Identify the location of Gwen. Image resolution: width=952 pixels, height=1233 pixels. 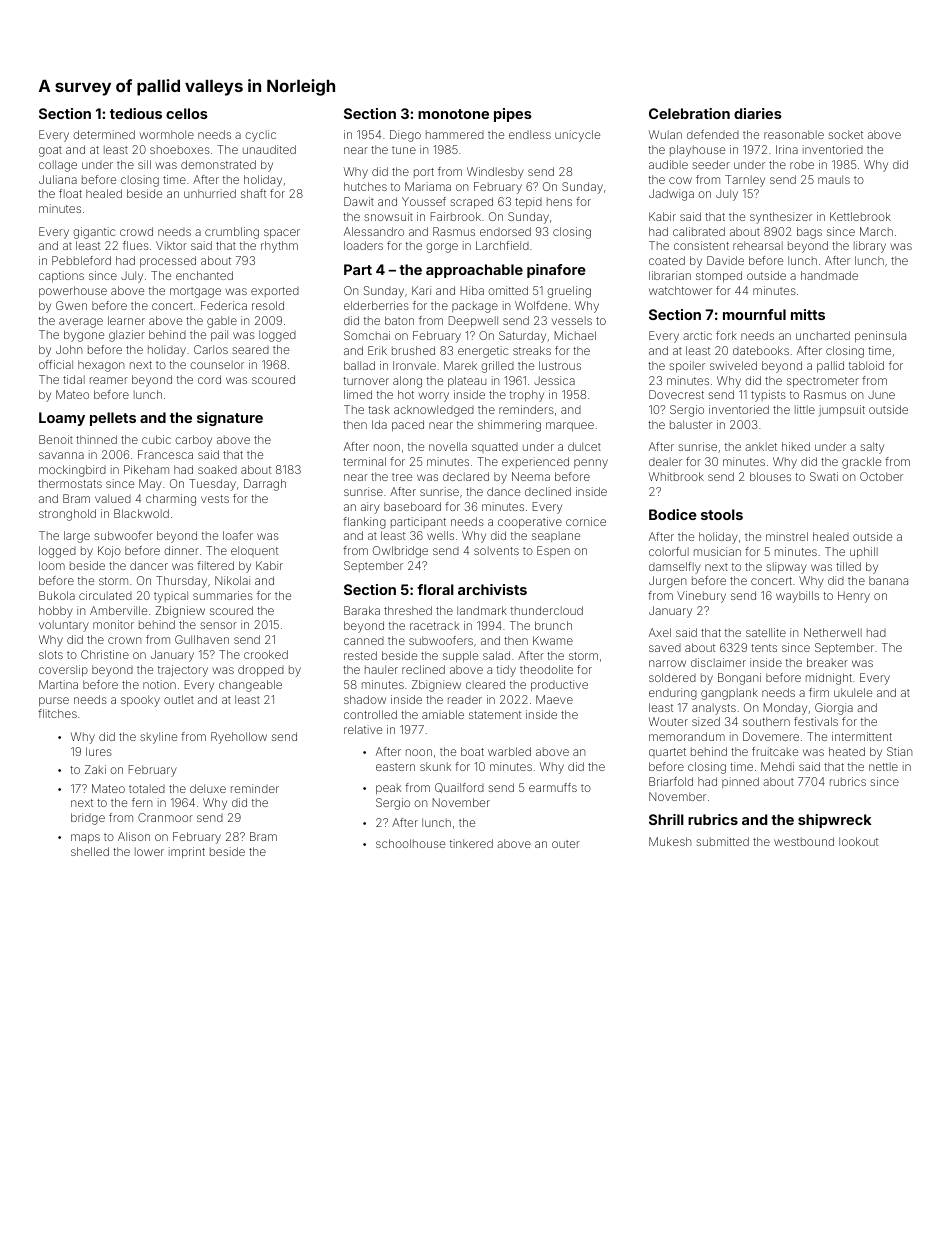
(71, 305).
